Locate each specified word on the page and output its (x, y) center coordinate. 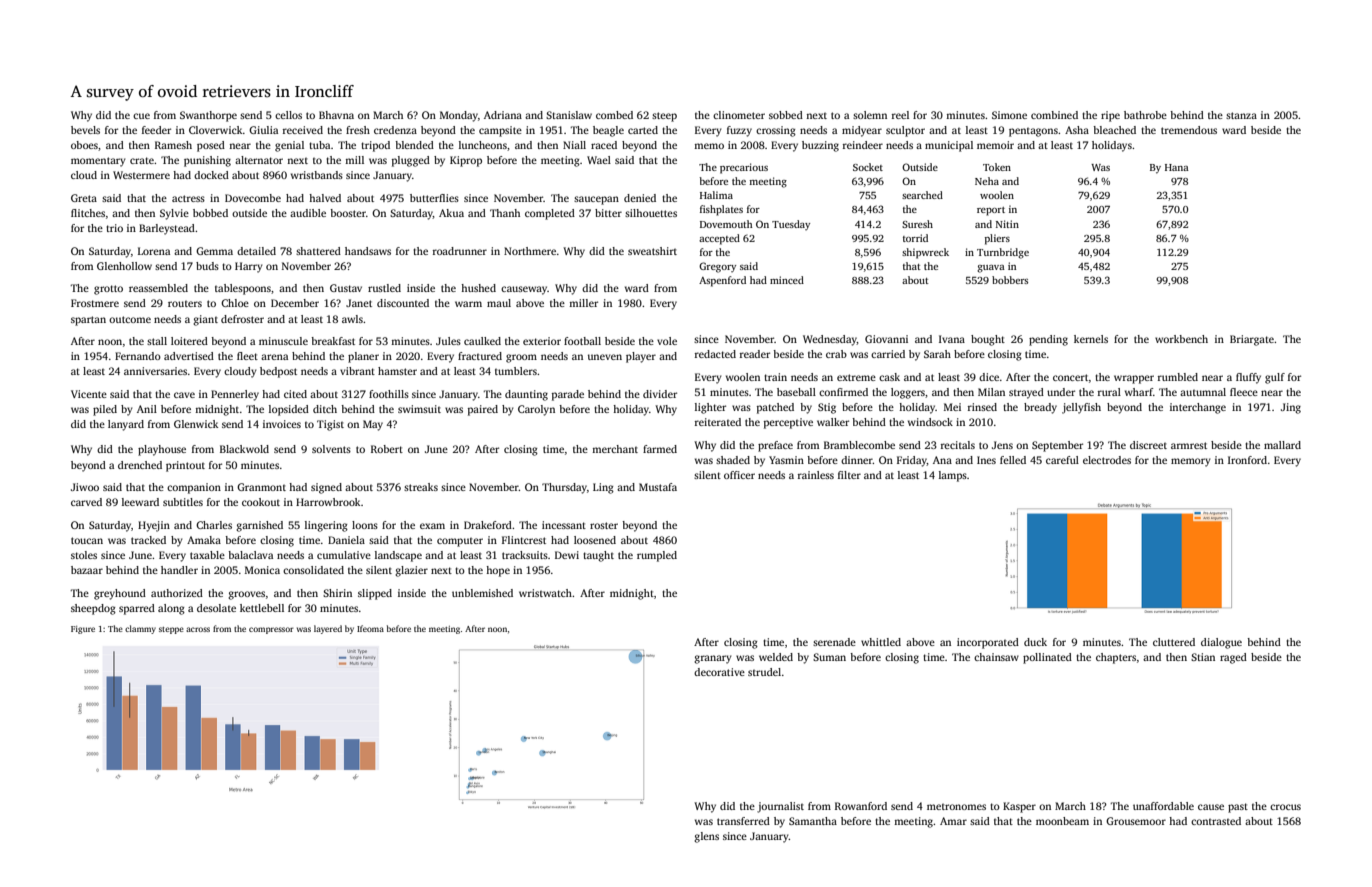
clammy (140, 629)
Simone (1009, 115)
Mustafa (658, 487)
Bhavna (336, 115)
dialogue (1221, 643)
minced (787, 280)
